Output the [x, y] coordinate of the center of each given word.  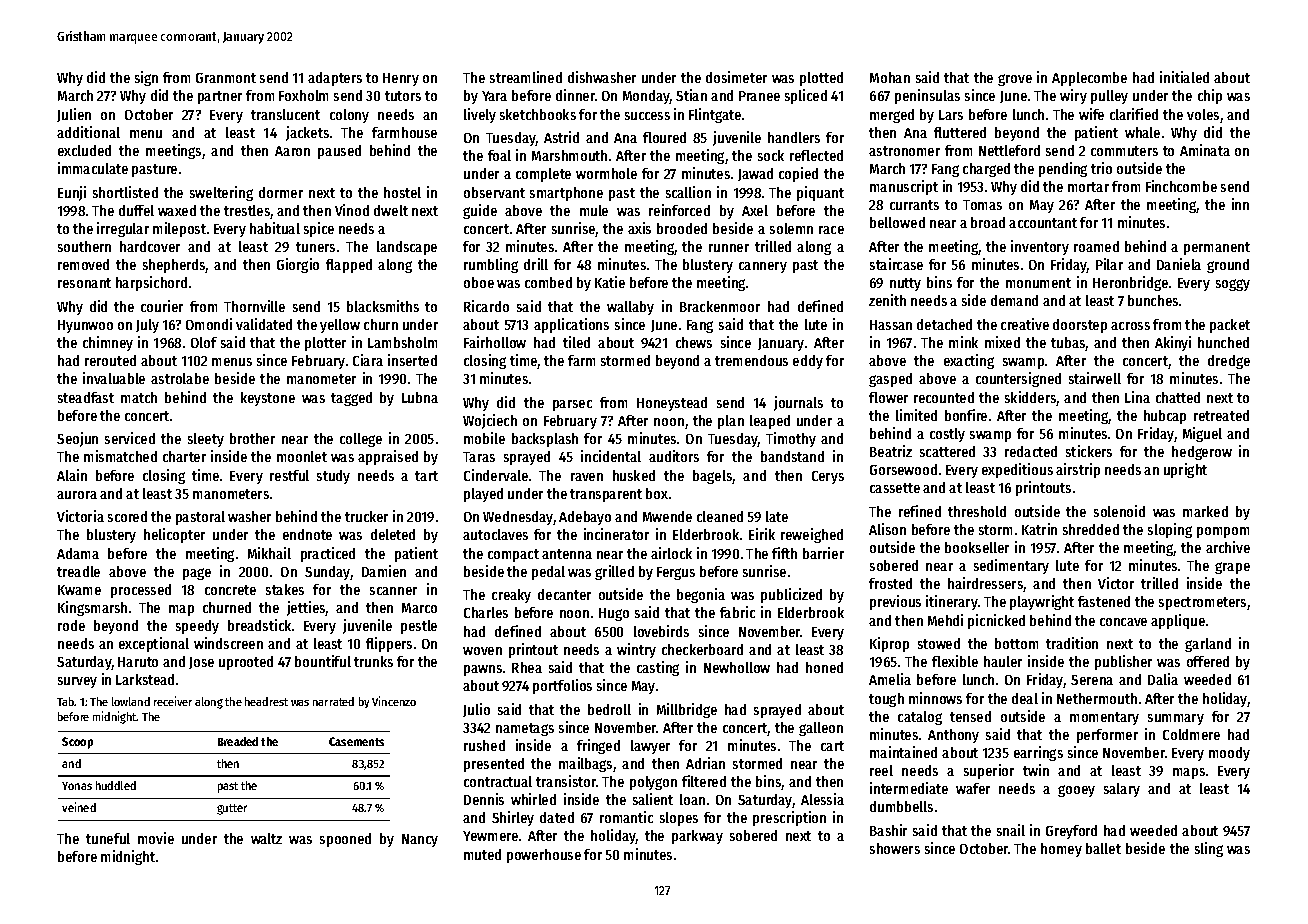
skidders [1031, 398]
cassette [895, 488]
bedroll [609, 709]
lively [480, 115]
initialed [1184, 77]
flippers [389, 644]
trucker [366, 516]
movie [156, 838]
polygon [653, 783]
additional [88, 132]
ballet [1103, 848]
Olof [204, 342]
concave [1123, 622]
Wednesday [518, 518]
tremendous [751, 360]
